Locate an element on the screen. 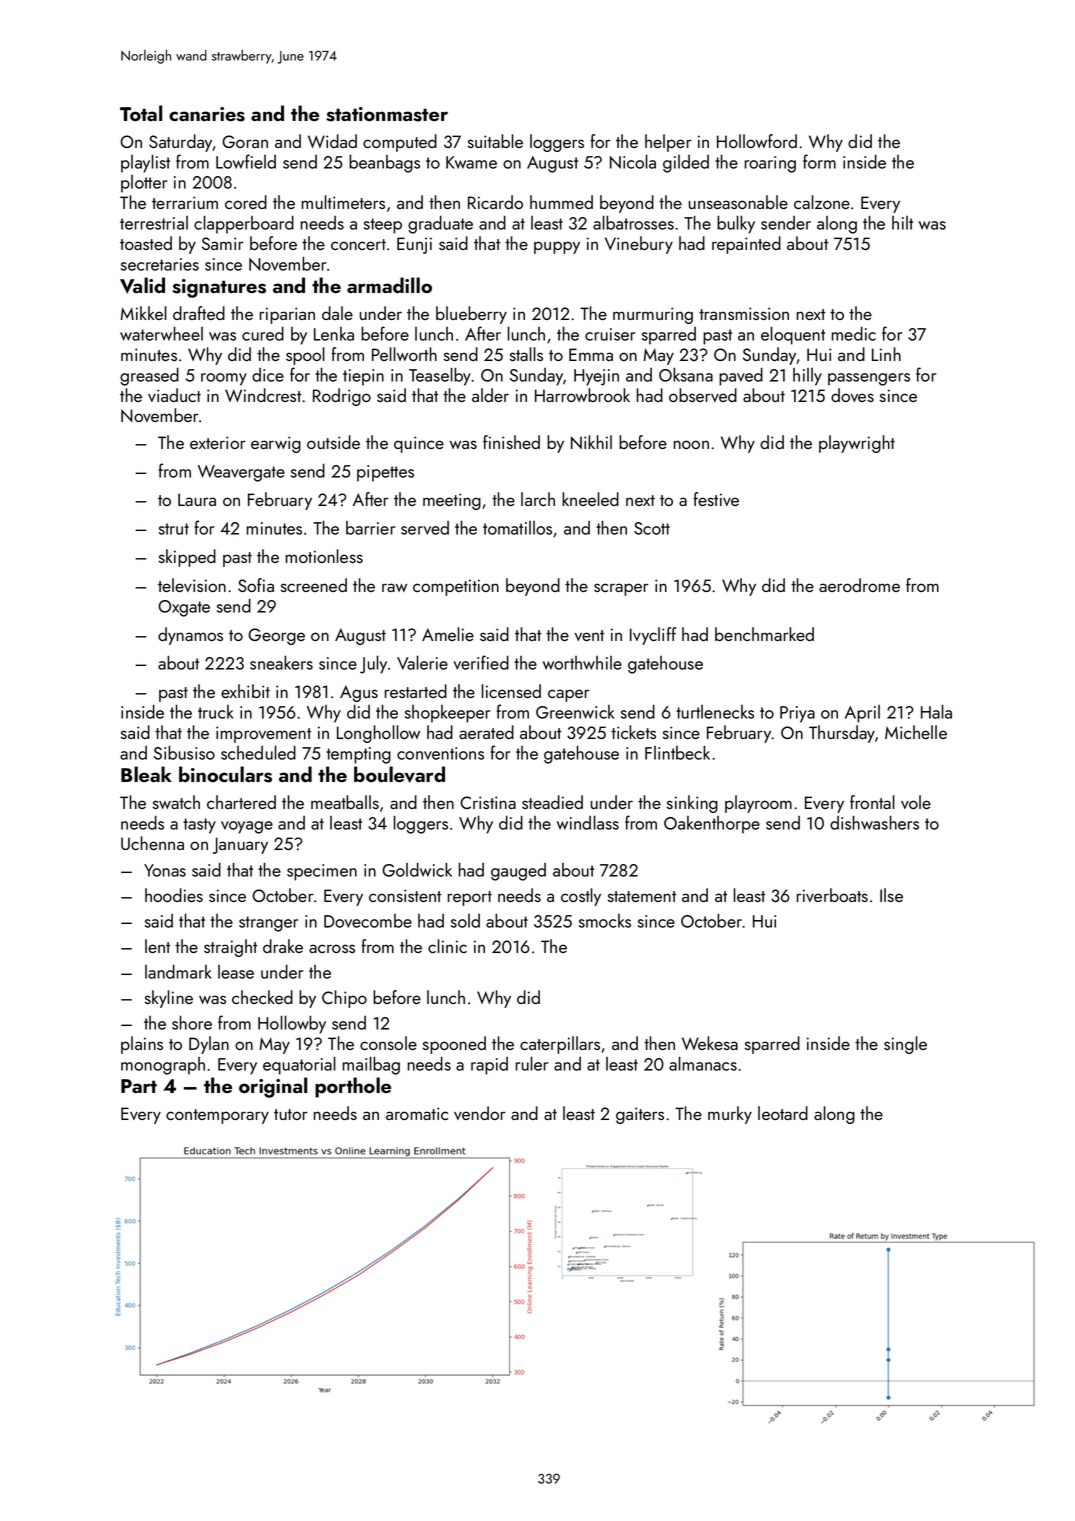  Nicola is located at coordinates (633, 161).
